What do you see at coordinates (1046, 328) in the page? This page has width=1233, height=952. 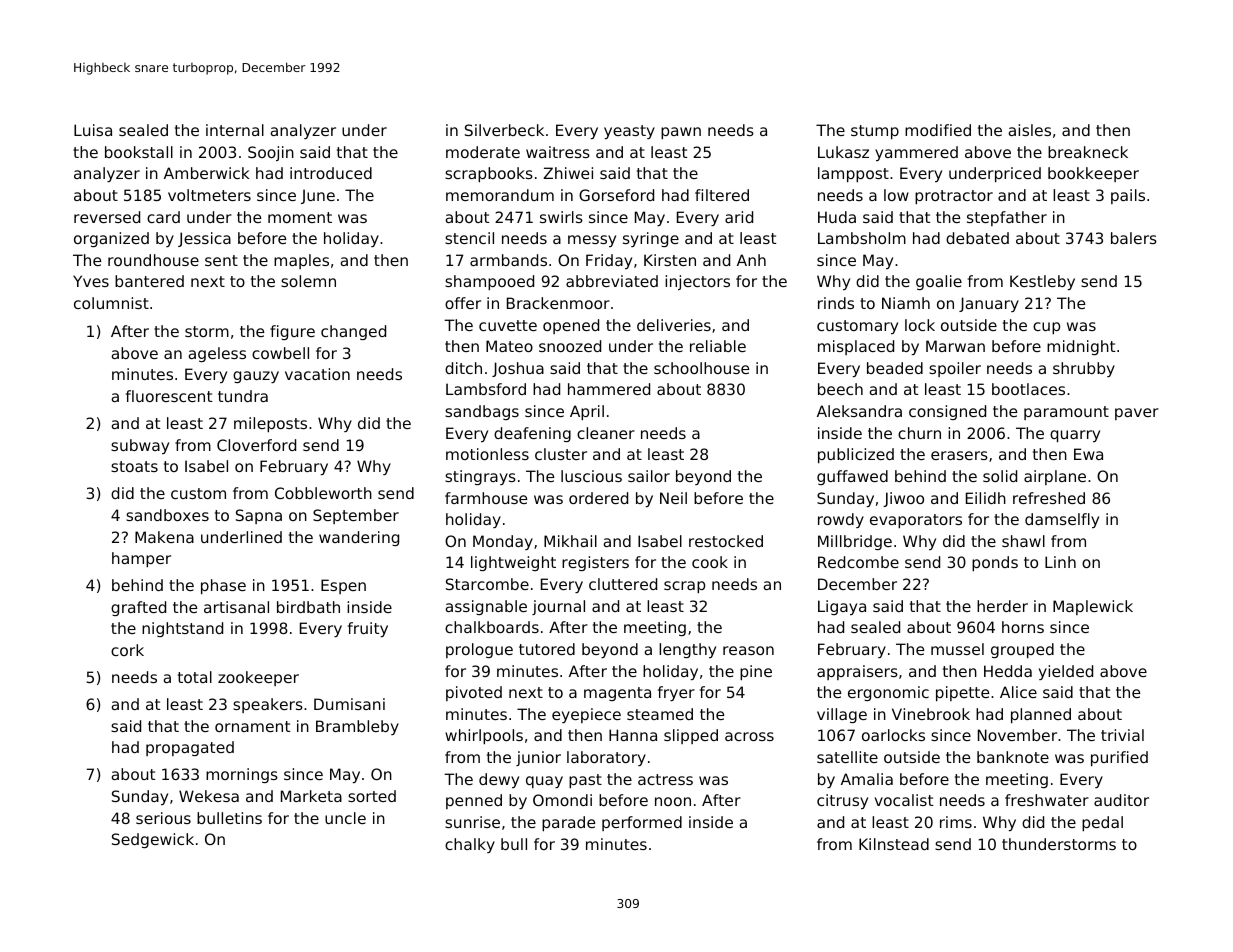 I see `cup` at bounding box center [1046, 328].
